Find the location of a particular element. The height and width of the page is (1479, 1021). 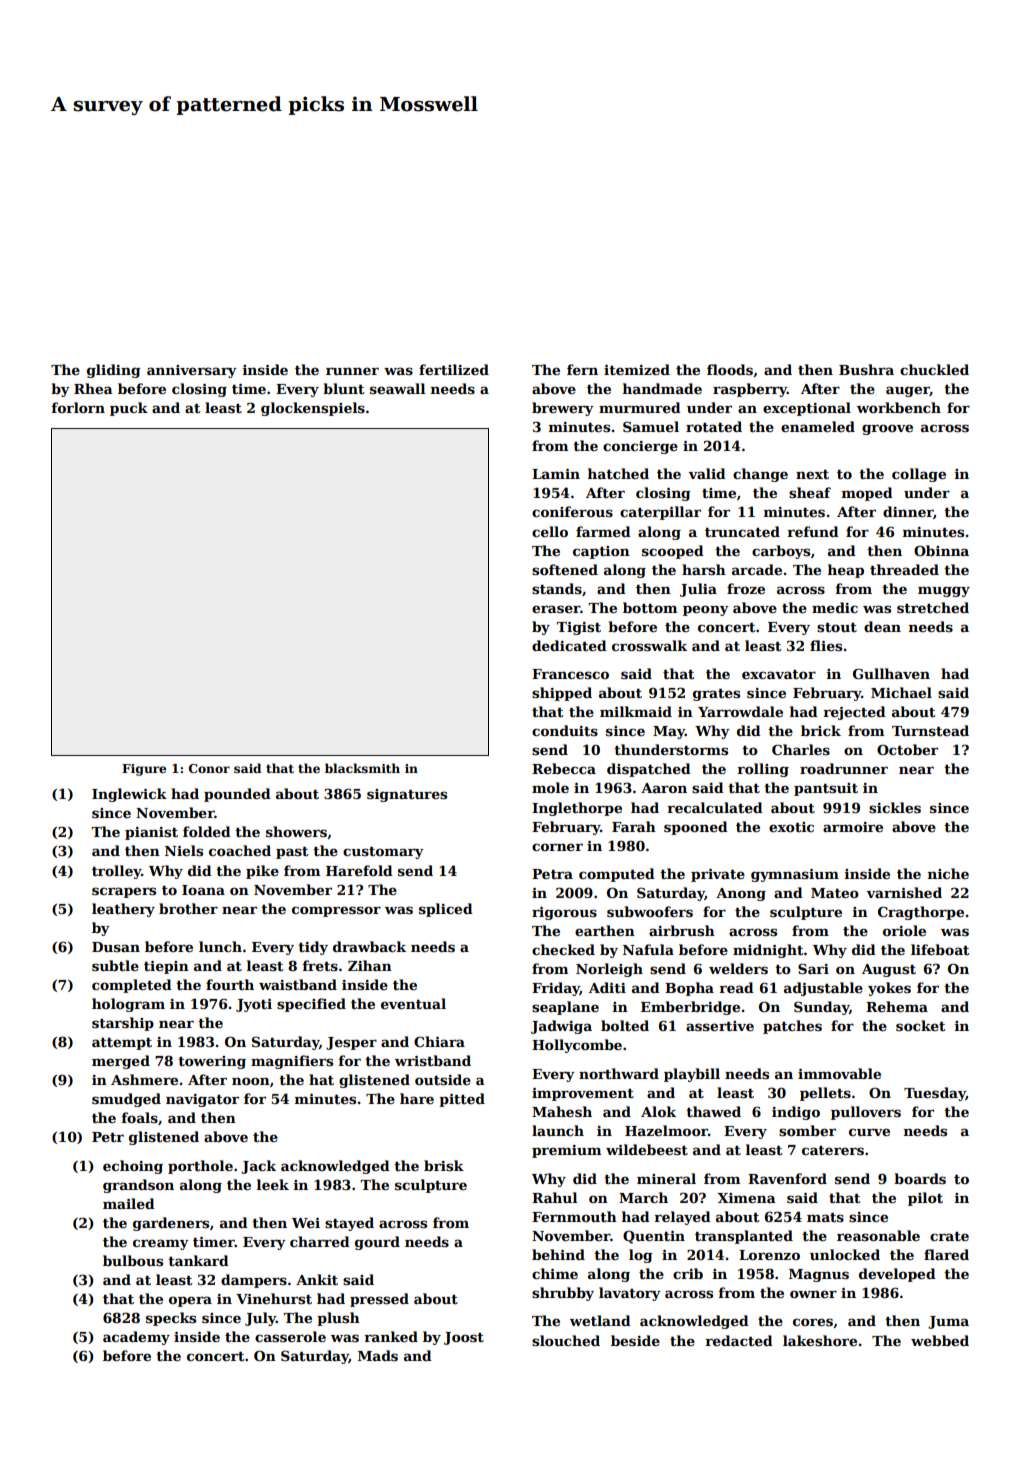

welders is located at coordinates (738, 968).
